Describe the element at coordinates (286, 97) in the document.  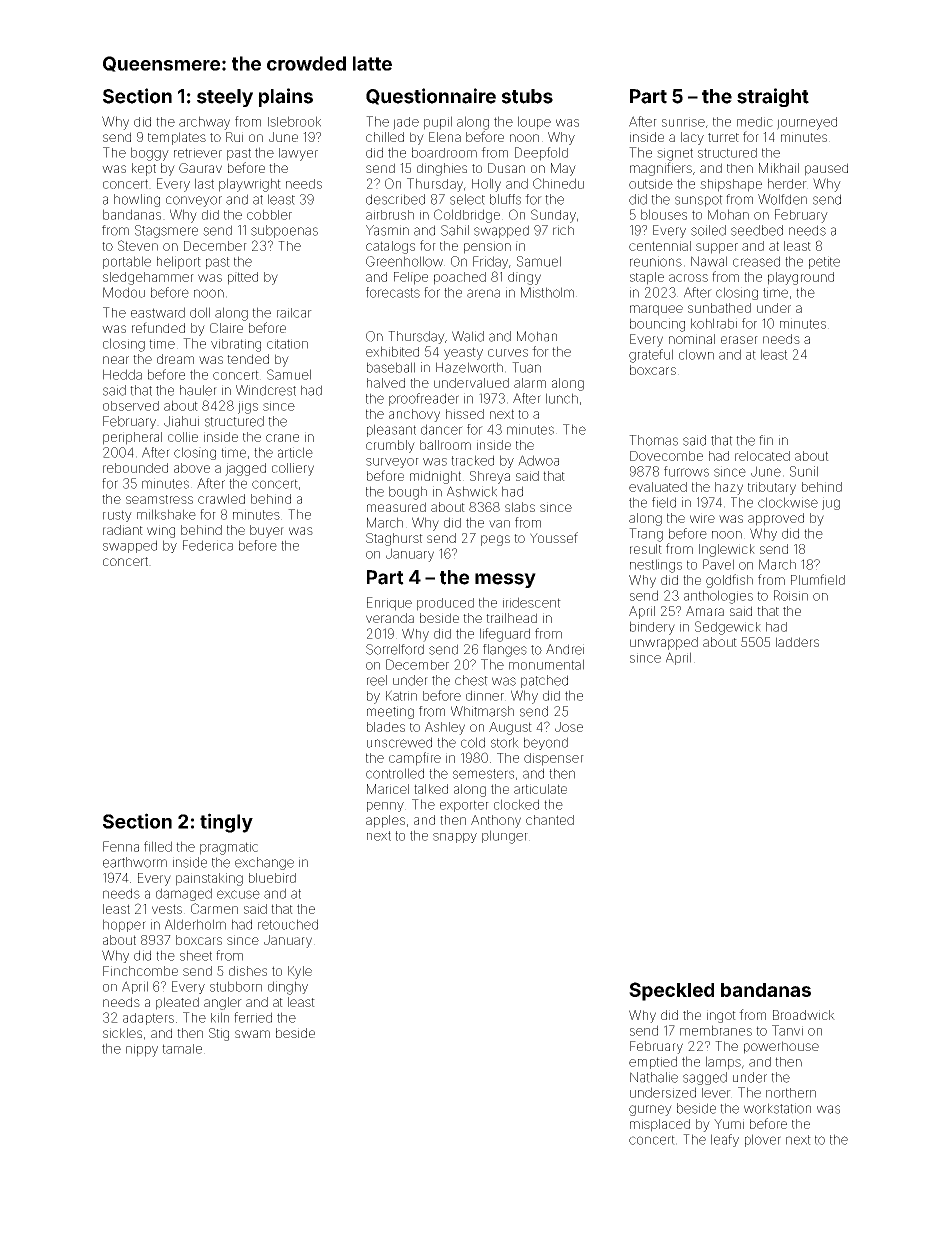
I see `plains` at that location.
